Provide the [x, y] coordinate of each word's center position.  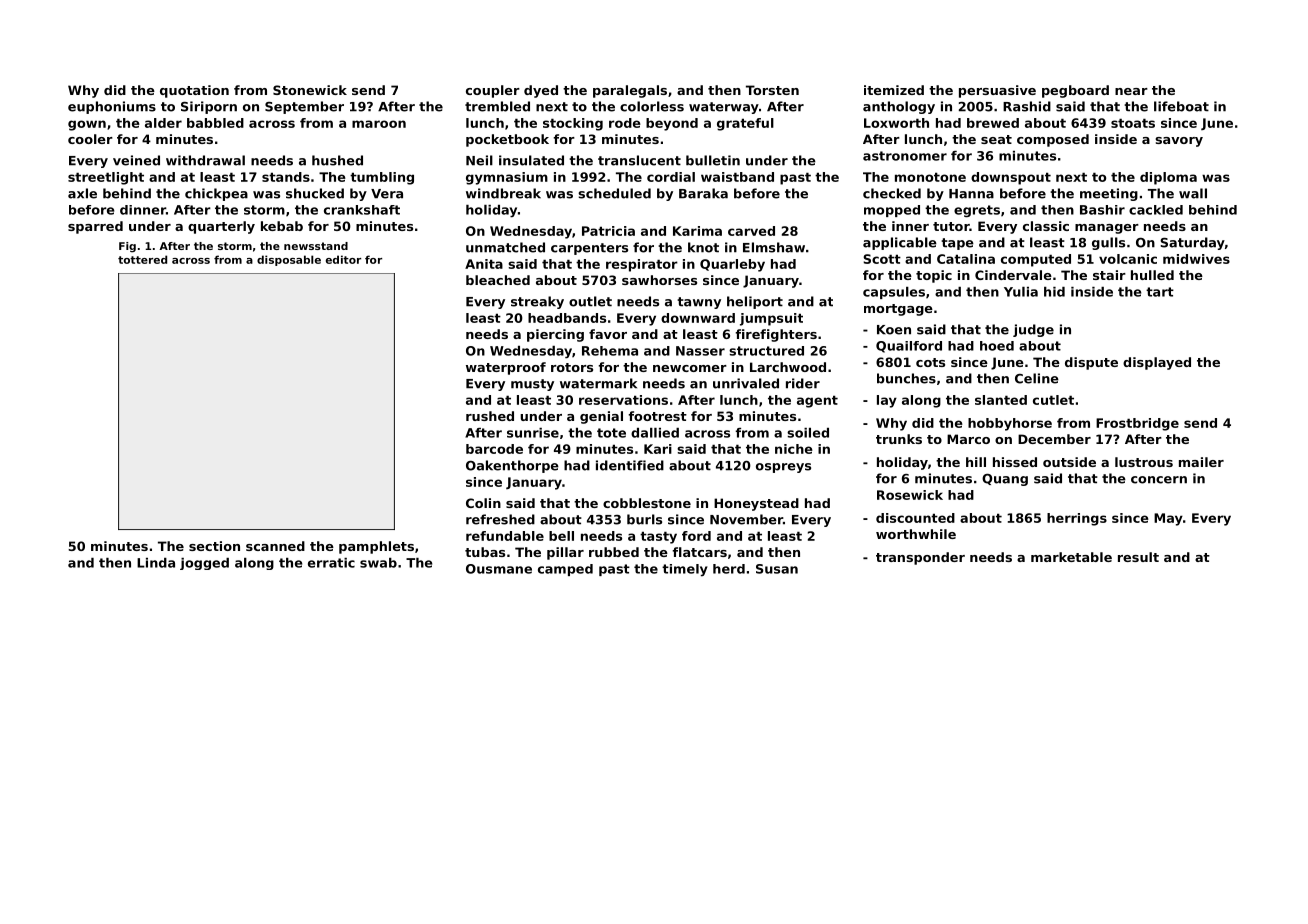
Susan [777, 569]
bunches [906, 378]
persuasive [997, 91]
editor [343, 259]
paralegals [630, 91]
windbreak [503, 193]
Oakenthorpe [512, 466]
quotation [194, 91]
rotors [572, 367]
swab [378, 563]
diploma [1168, 178]
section [214, 546]
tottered [142, 259]
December [1054, 439]
